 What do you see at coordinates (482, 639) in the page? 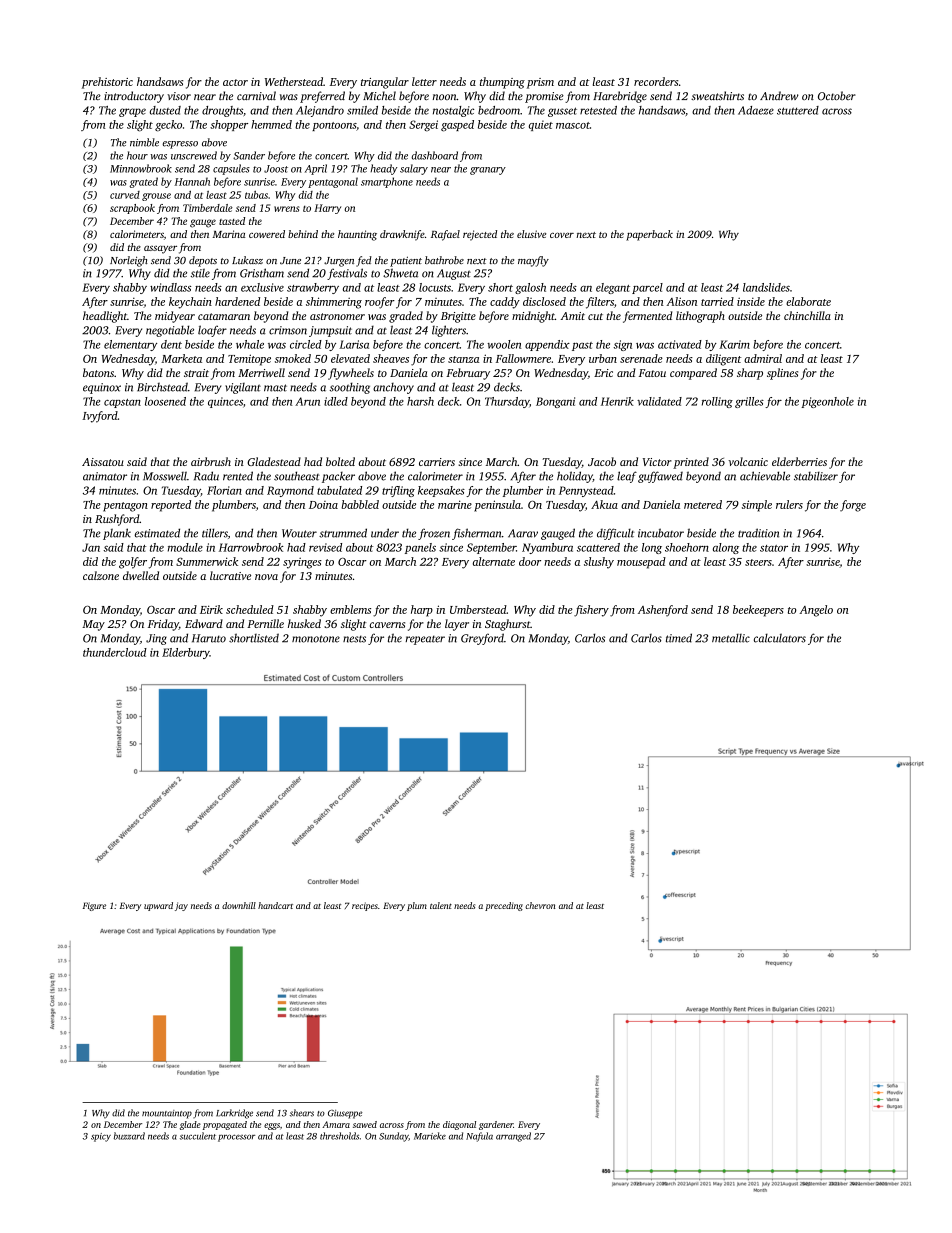
I see `Greyford` at bounding box center [482, 639].
